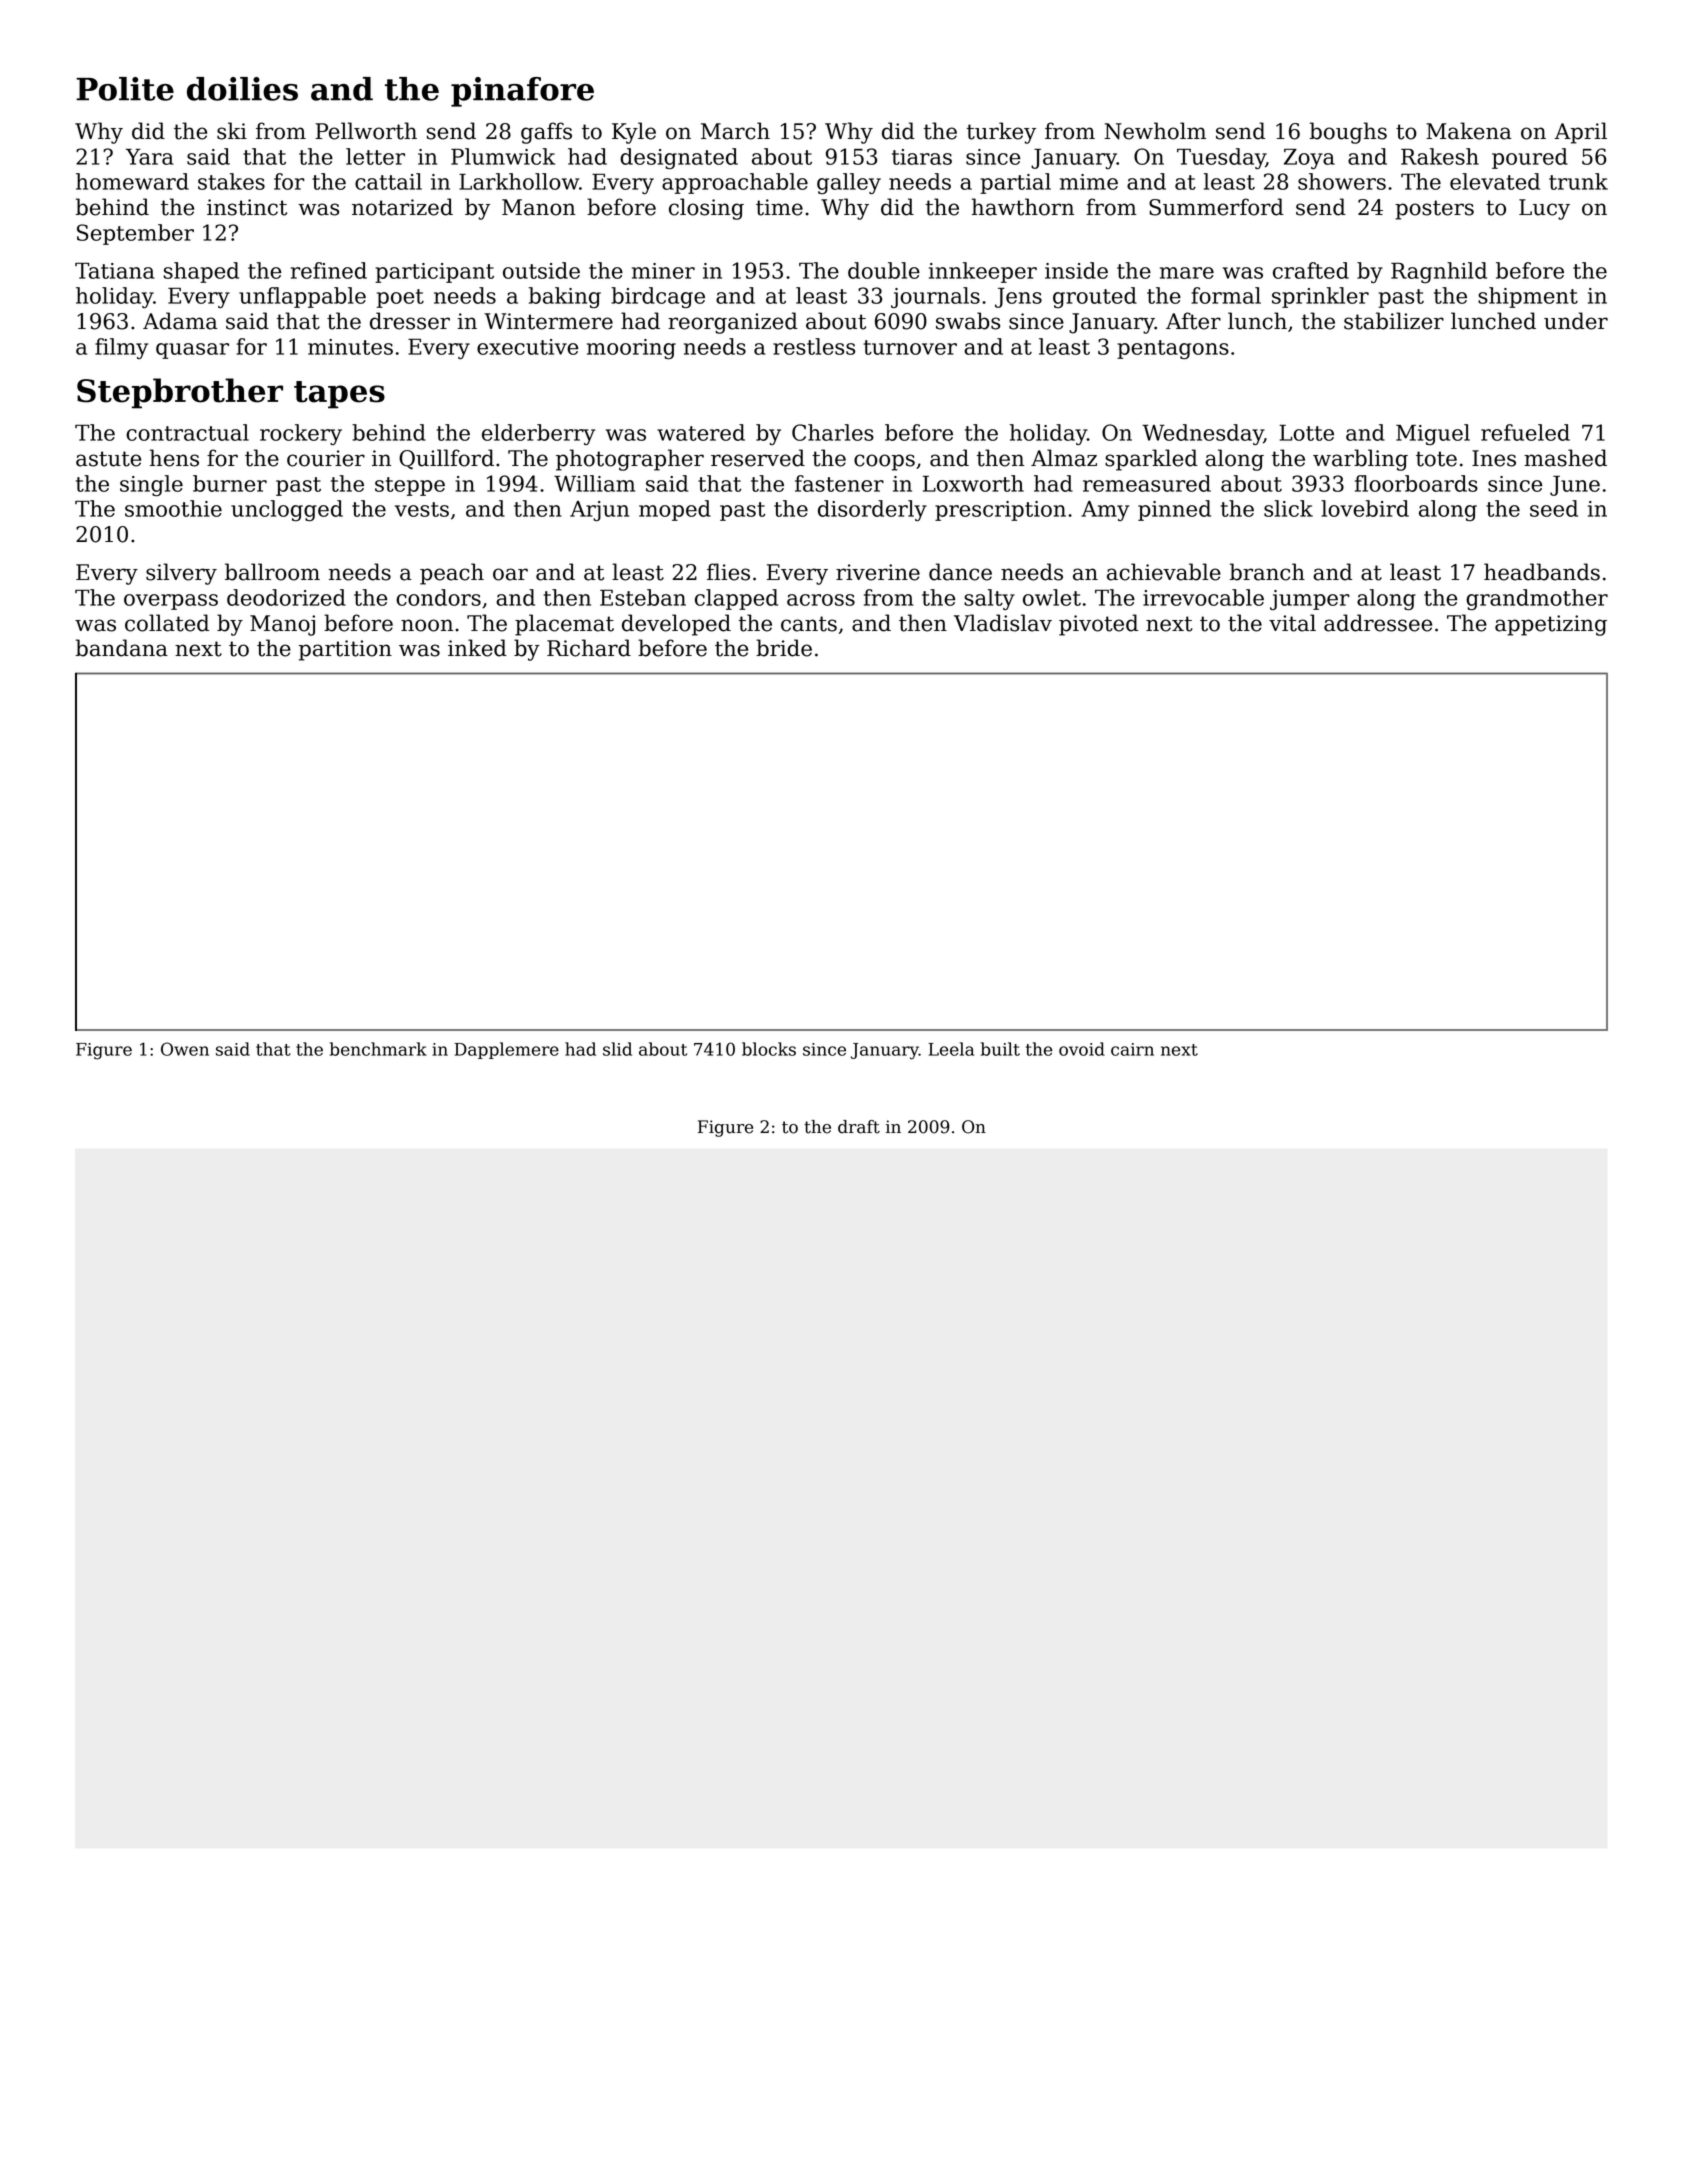 The height and width of the page is (2178, 1683). I want to click on boughs, so click(1348, 133).
